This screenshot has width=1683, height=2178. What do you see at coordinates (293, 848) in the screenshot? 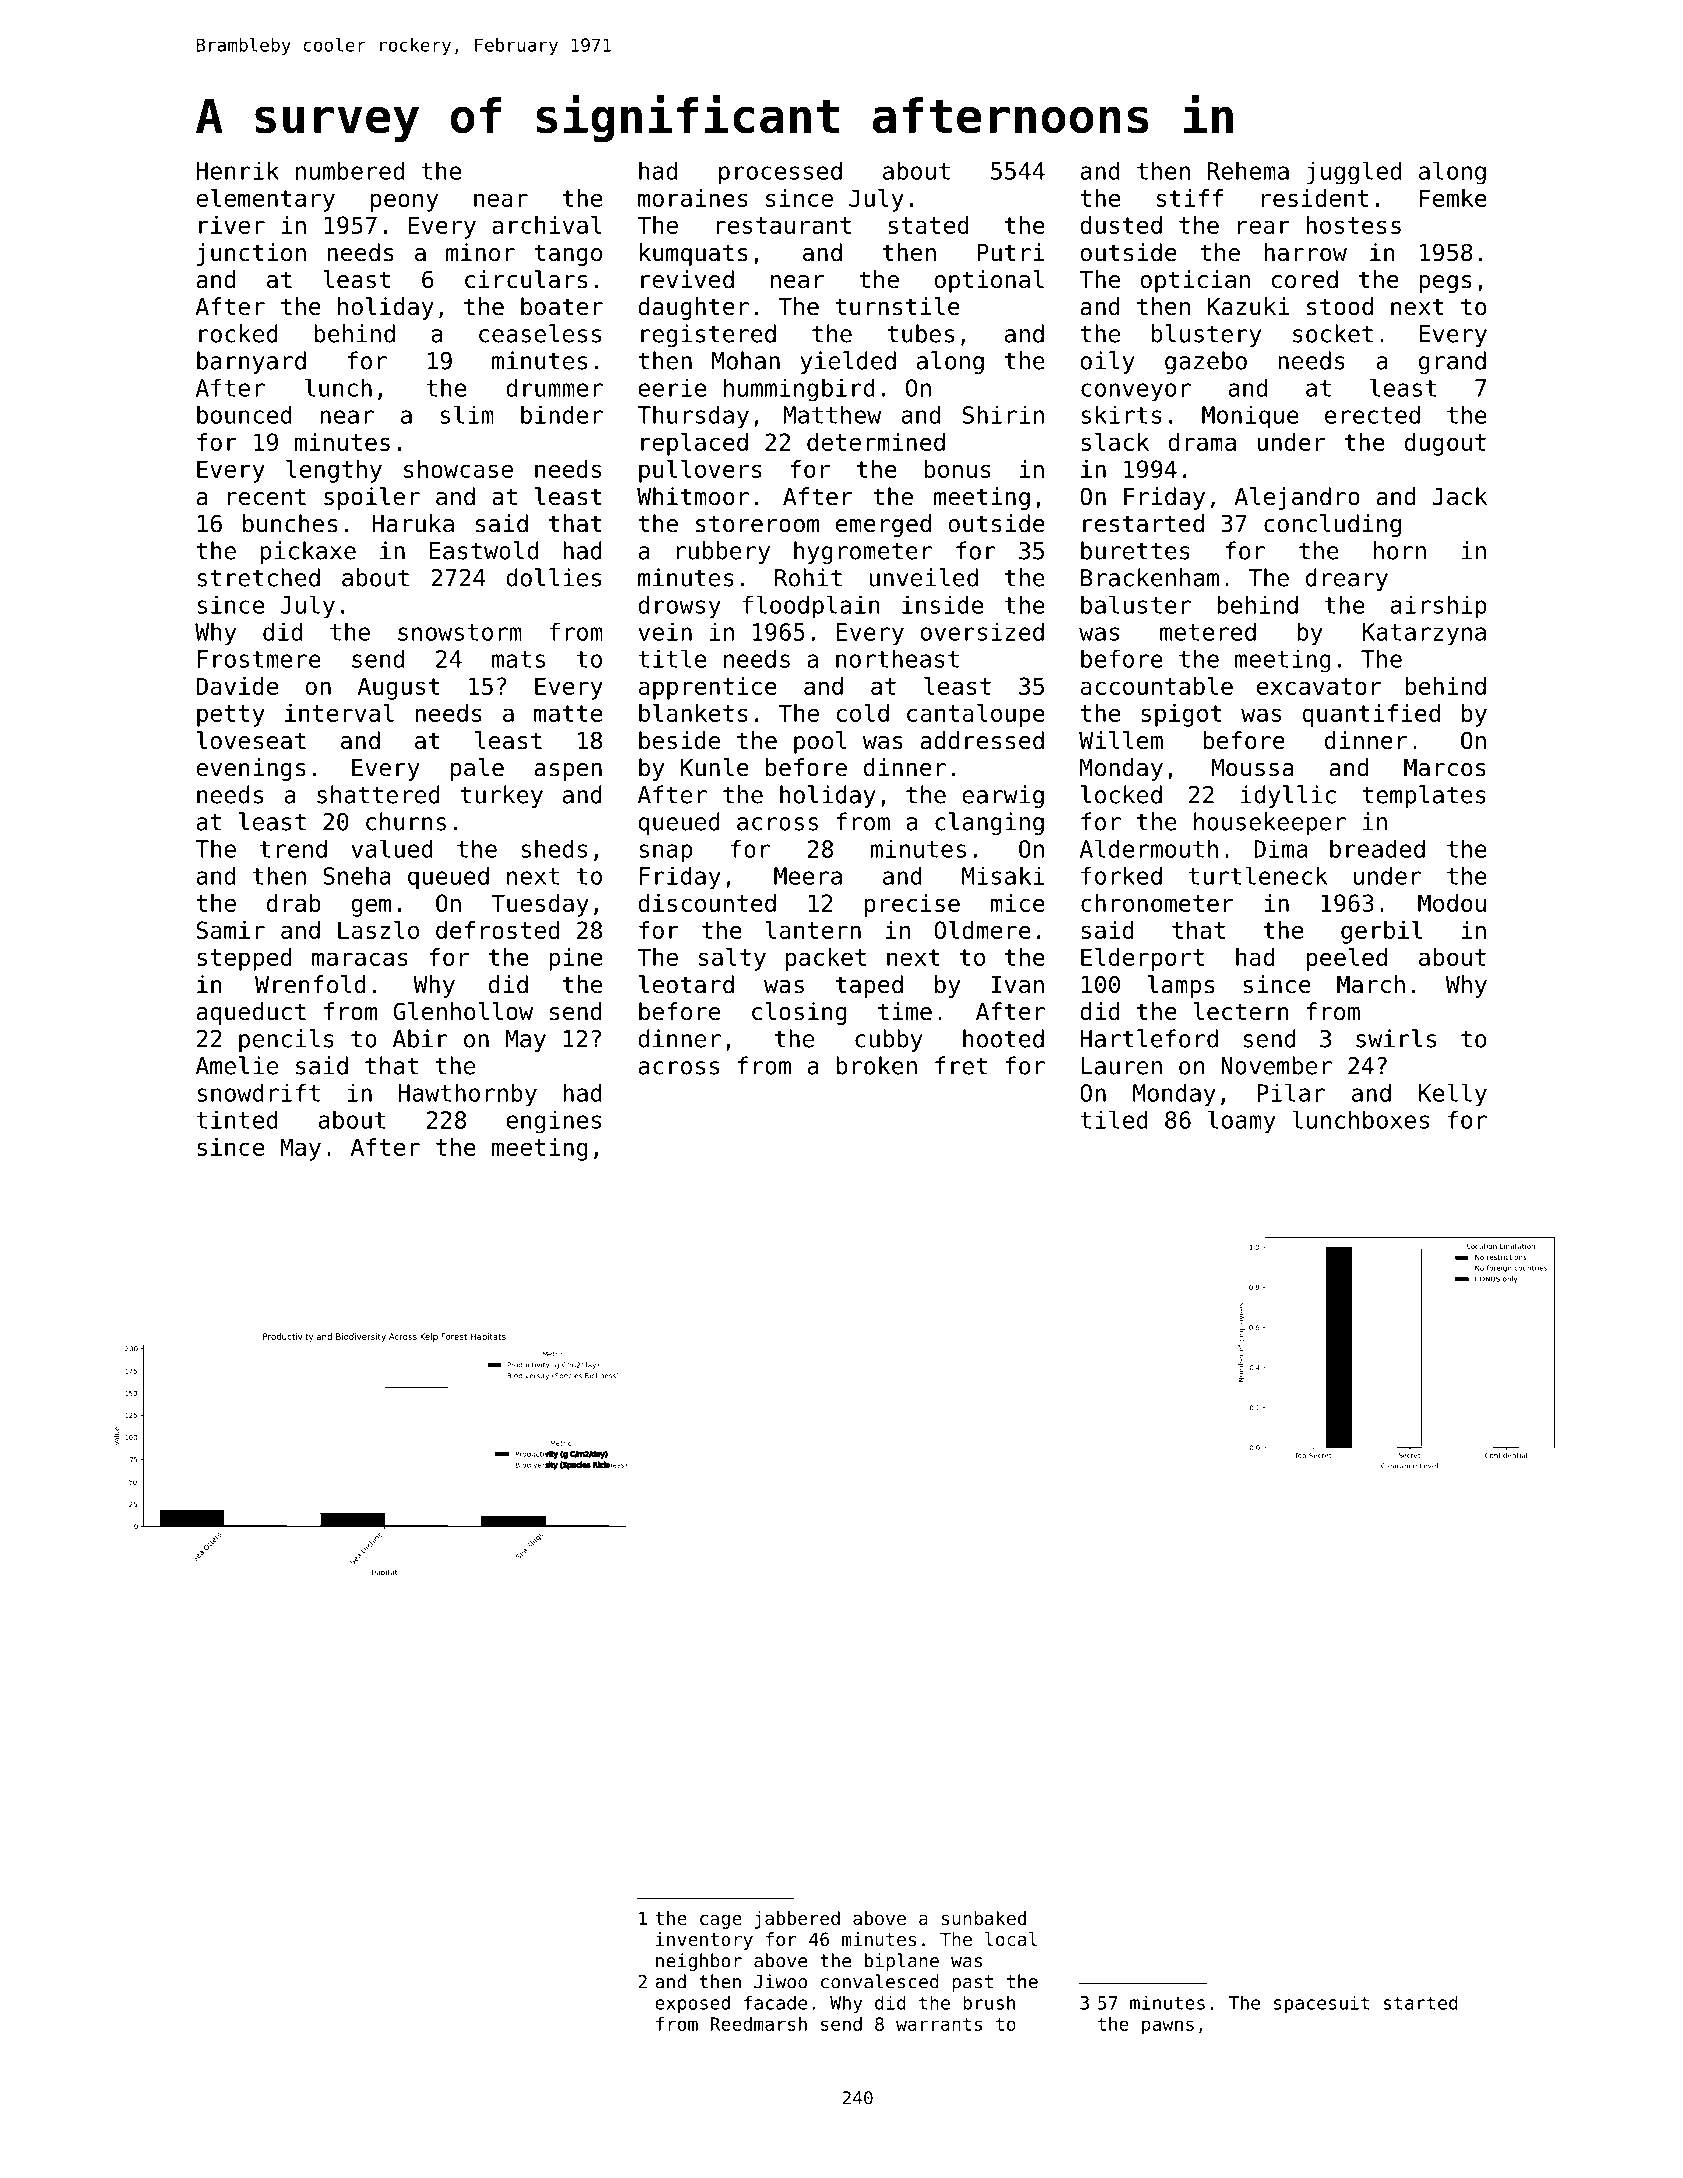
I see `trend` at bounding box center [293, 848].
